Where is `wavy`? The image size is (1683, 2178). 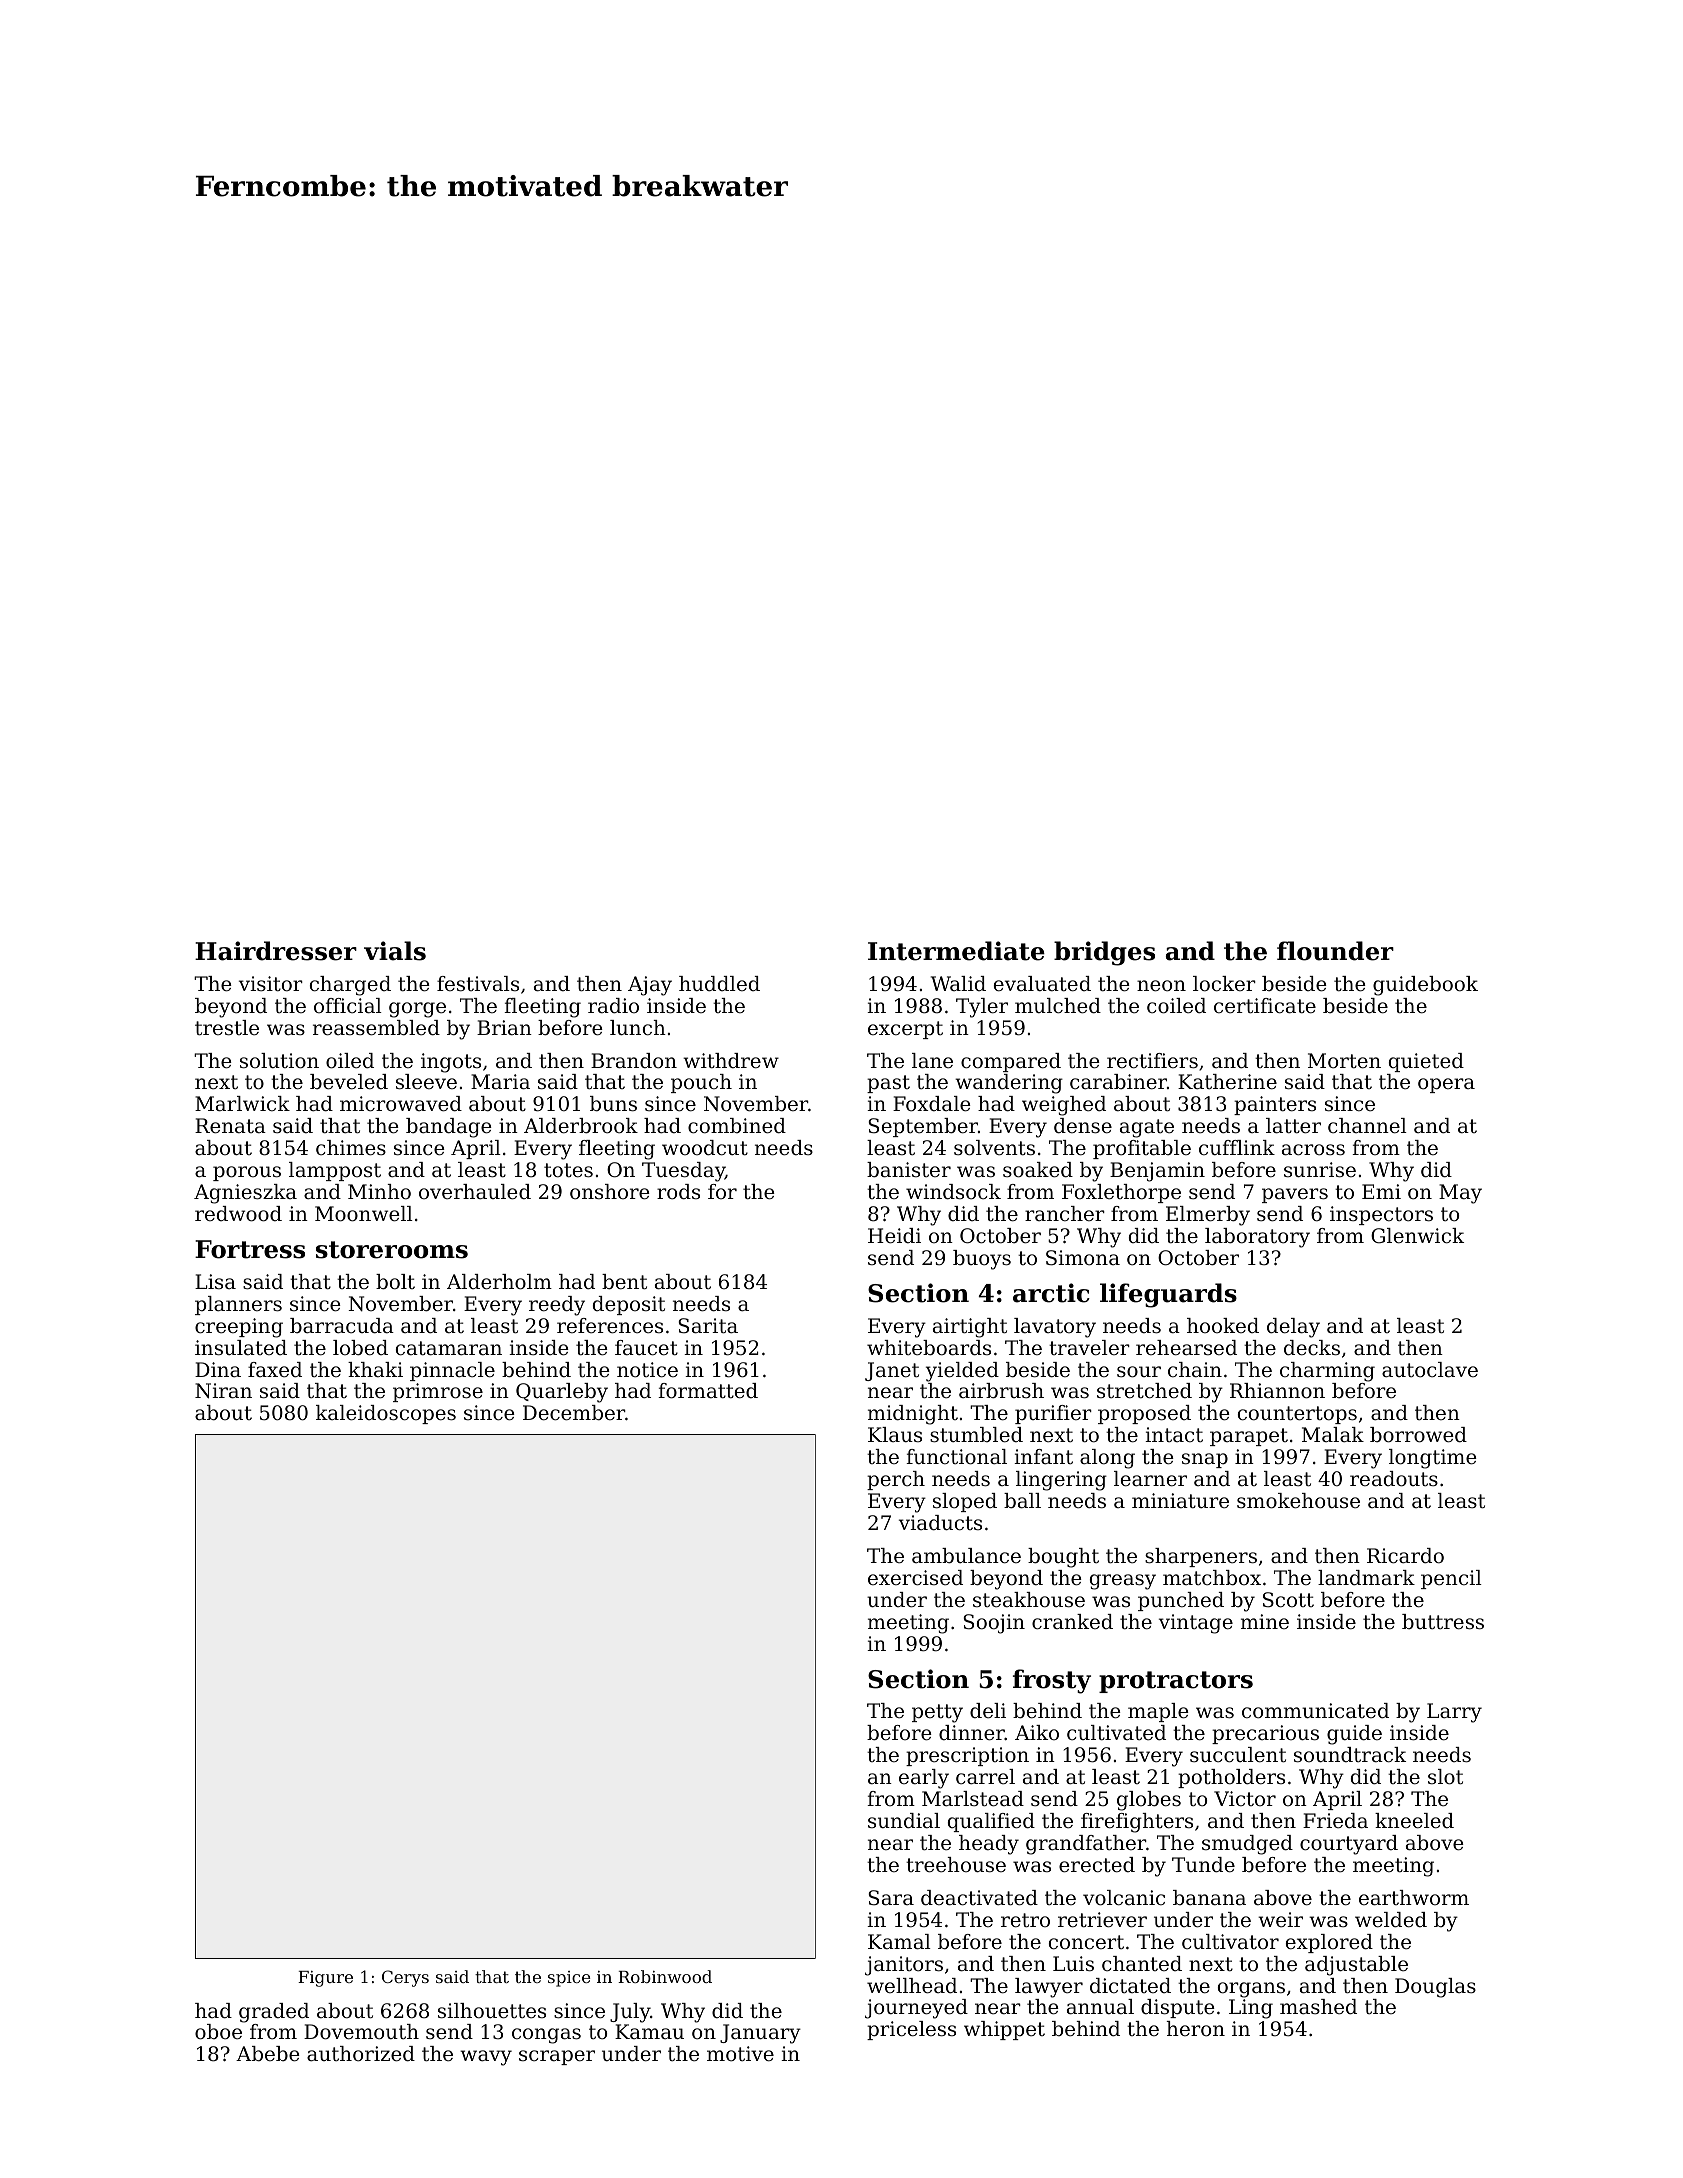
wavy is located at coordinates (486, 2058).
